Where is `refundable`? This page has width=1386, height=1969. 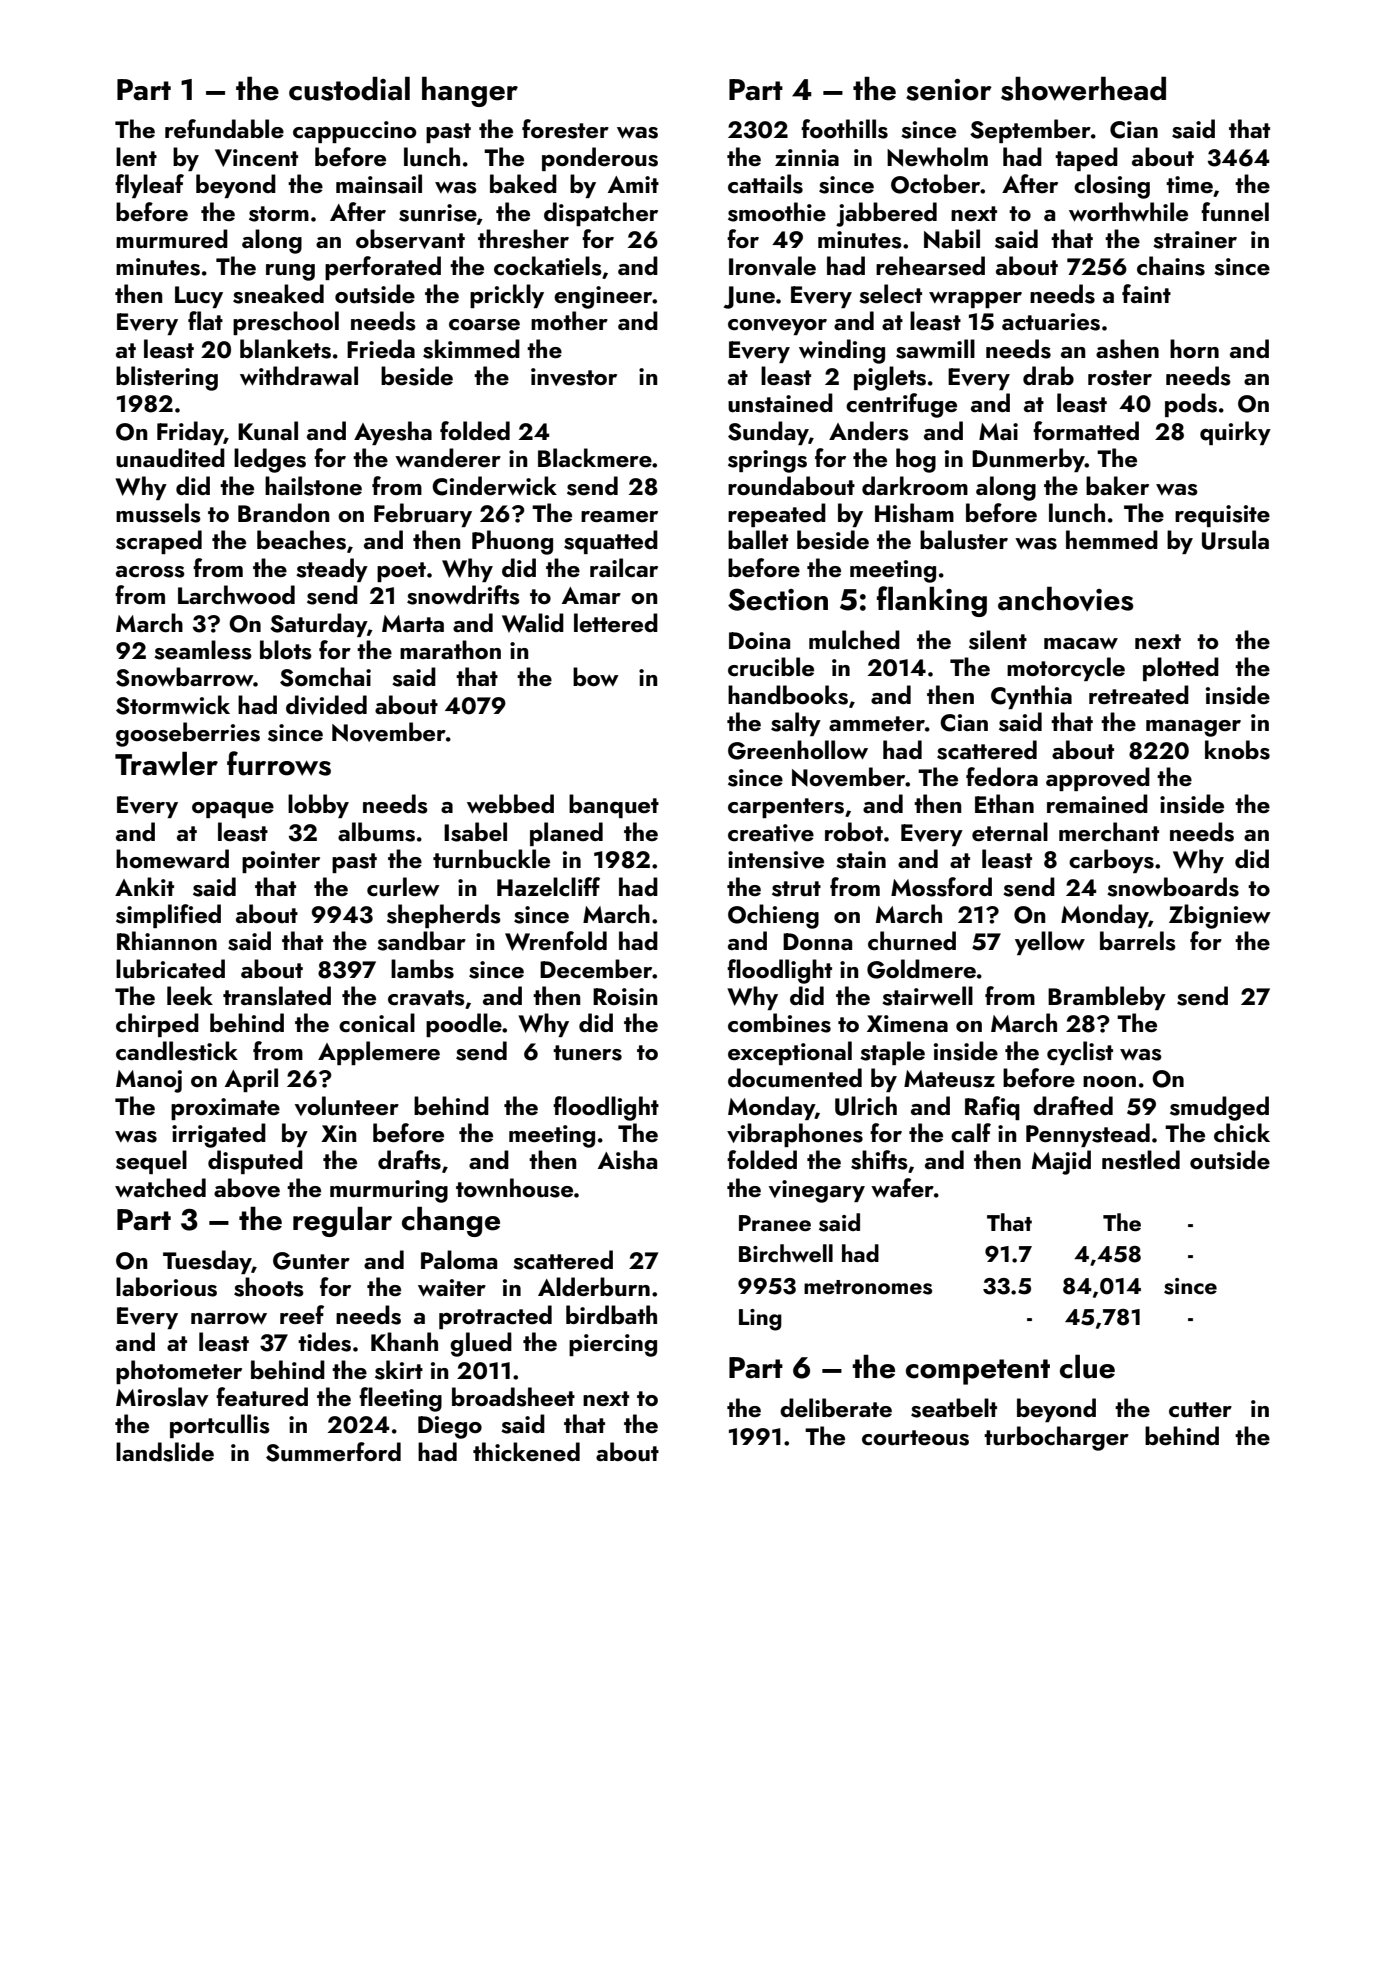 refundable is located at coordinates (224, 129).
